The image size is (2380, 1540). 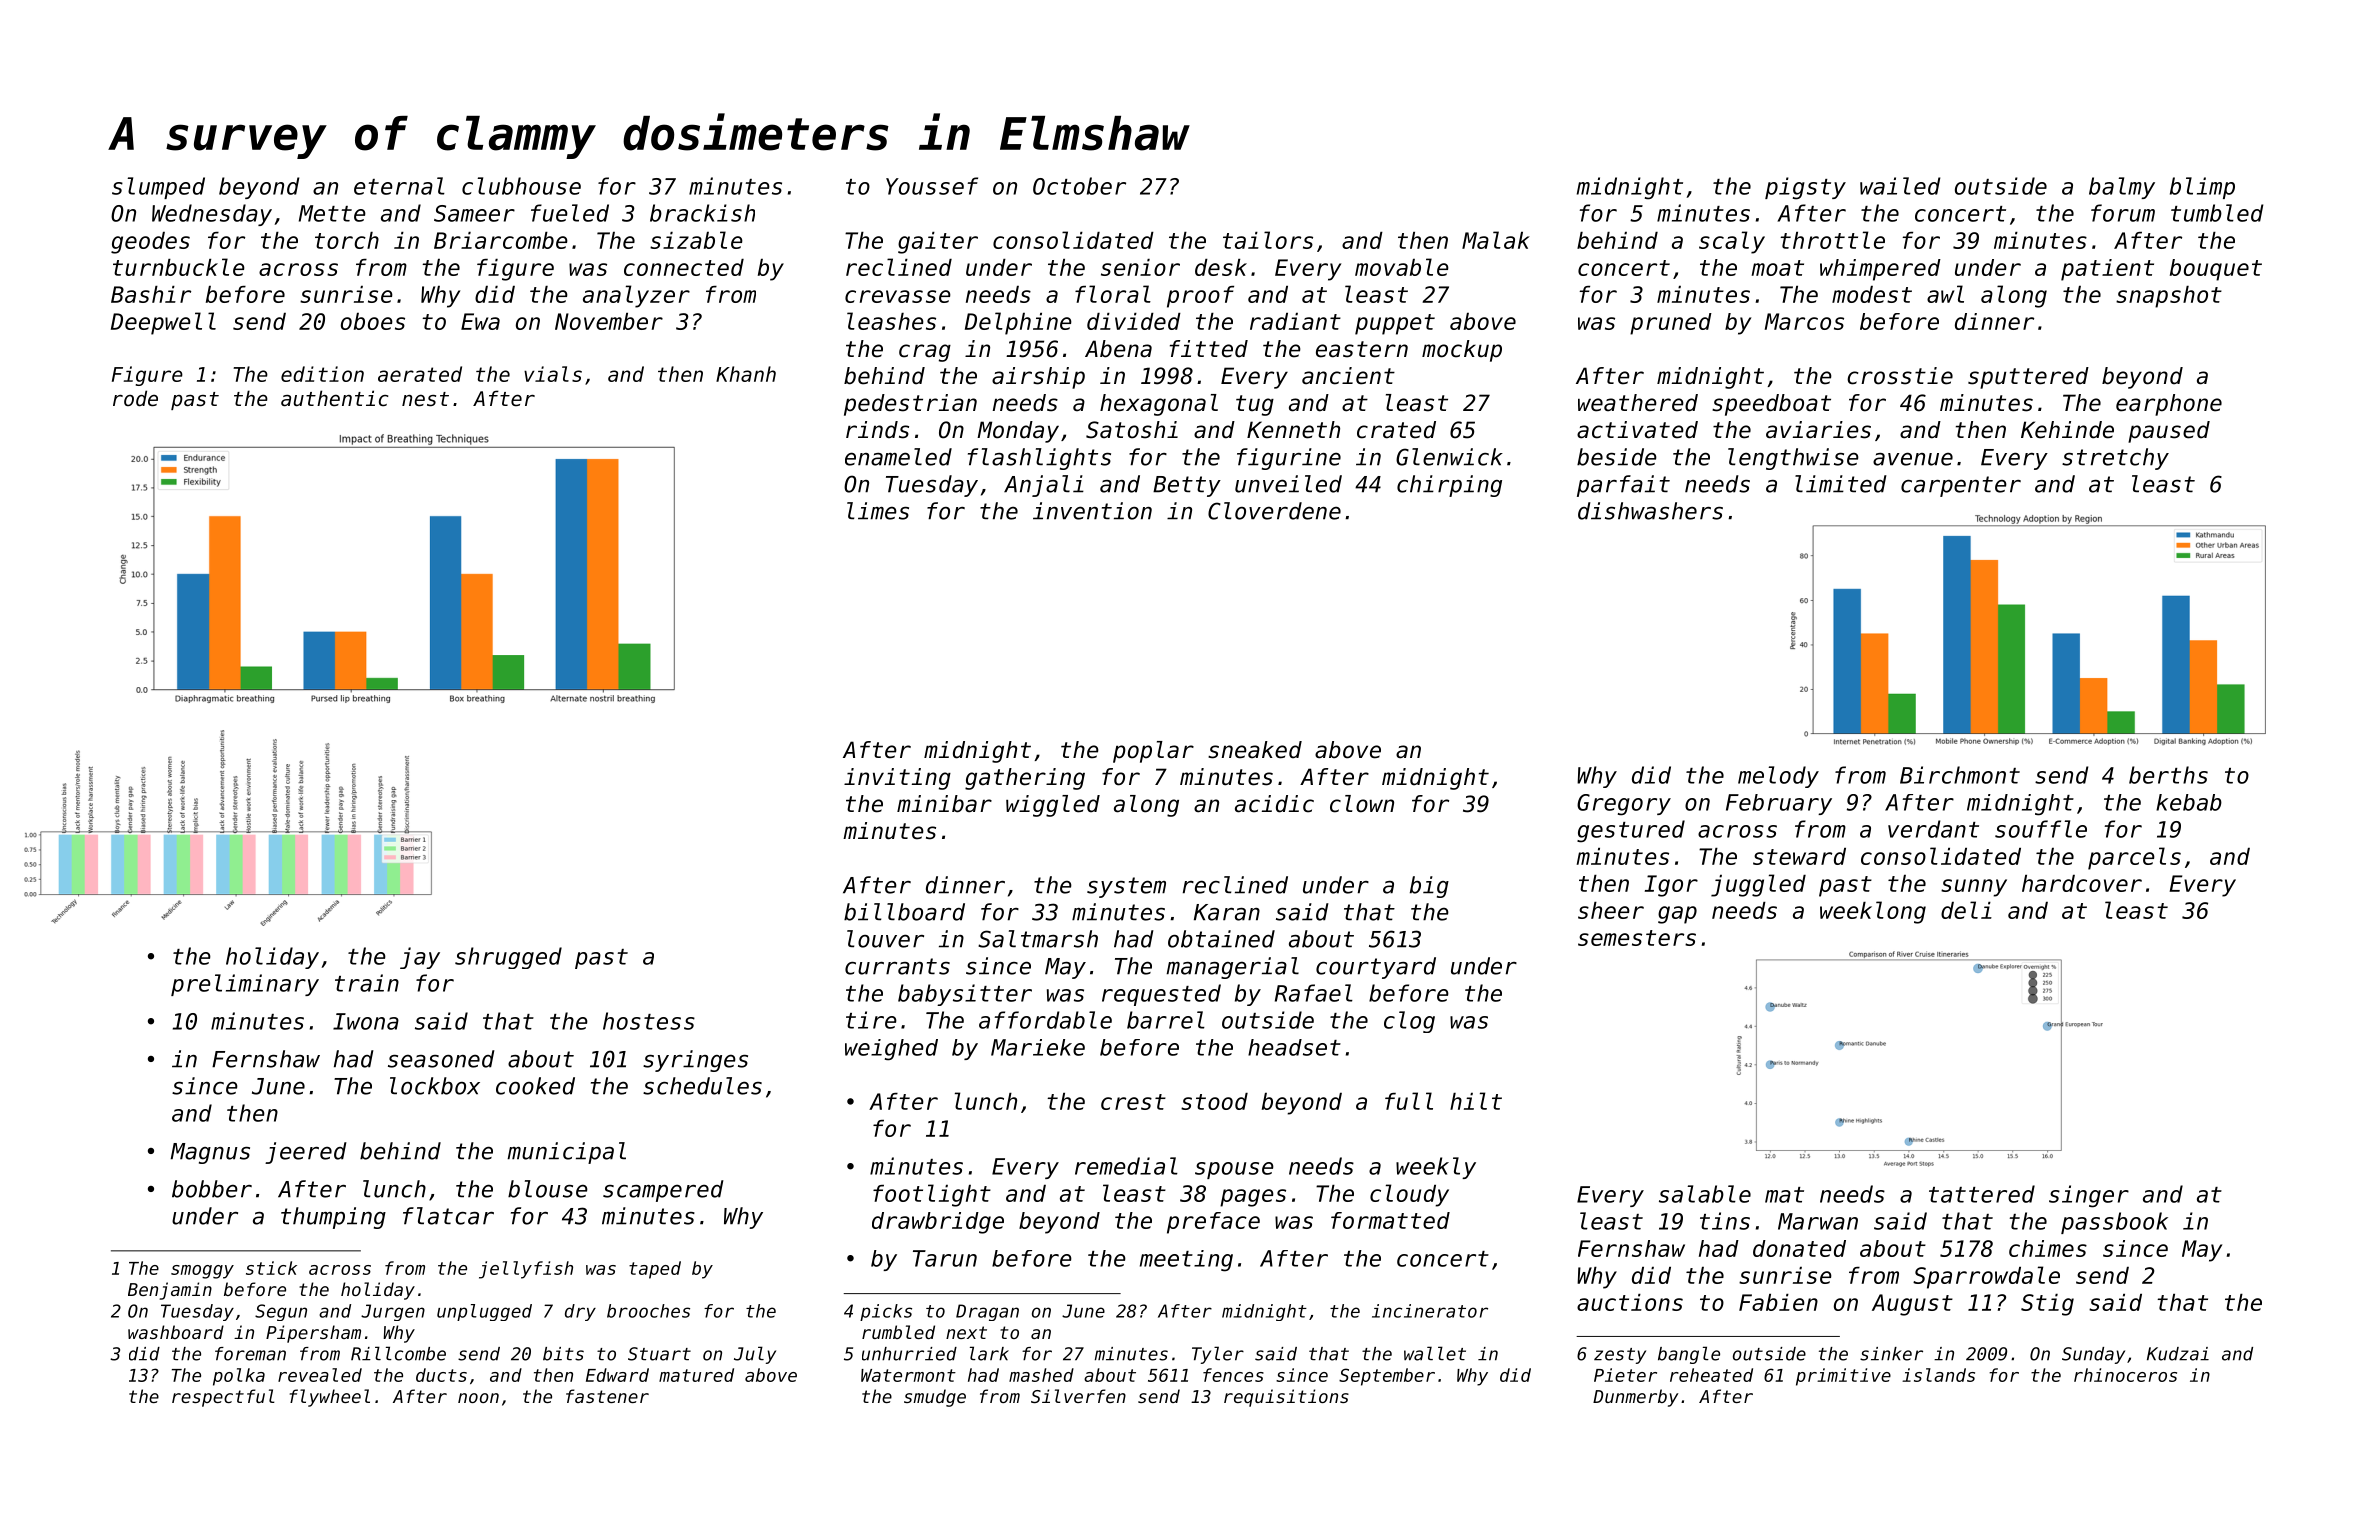 I want to click on speedboat, so click(x=1771, y=405).
